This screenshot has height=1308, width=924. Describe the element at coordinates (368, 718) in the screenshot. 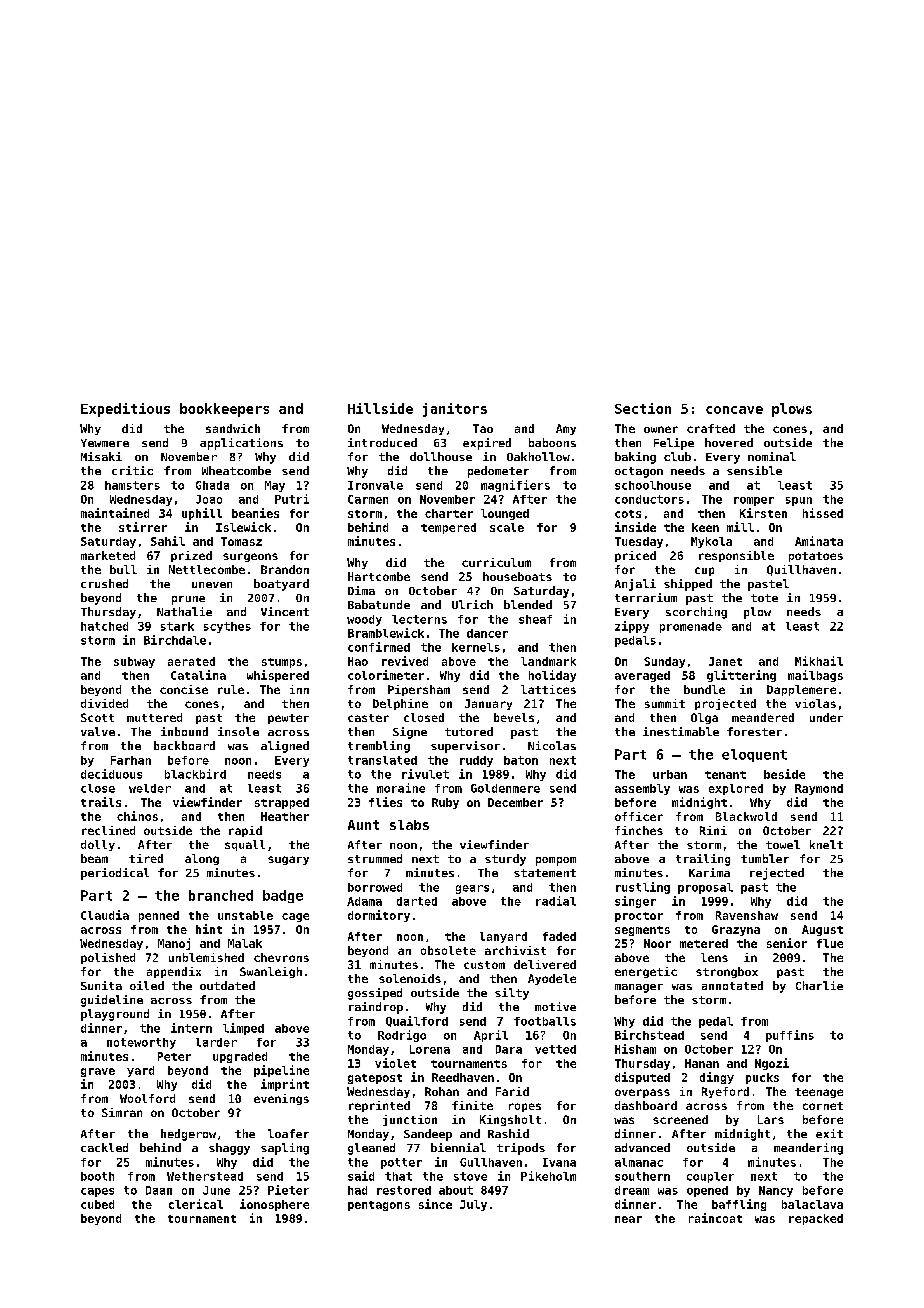

I see `caster` at that location.
